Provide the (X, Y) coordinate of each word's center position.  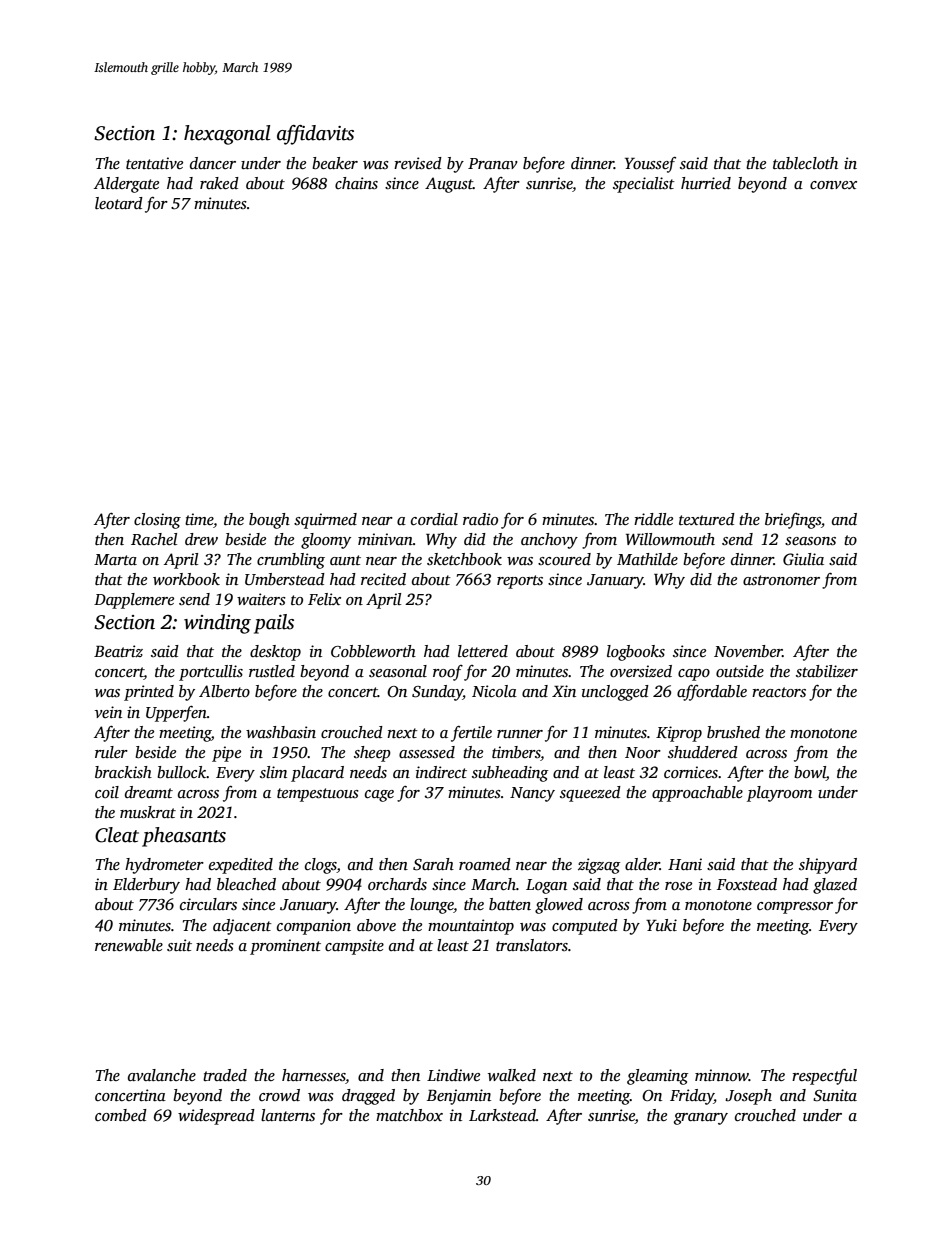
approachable (697, 794)
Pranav (493, 163)
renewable (129, 945)
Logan (546, 886)
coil (107, 792)
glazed (835, 886)
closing (157, 521)
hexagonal (227, 135)
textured (707, 519)
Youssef (650, 165)
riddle (653, 519)
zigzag (599, 866)
